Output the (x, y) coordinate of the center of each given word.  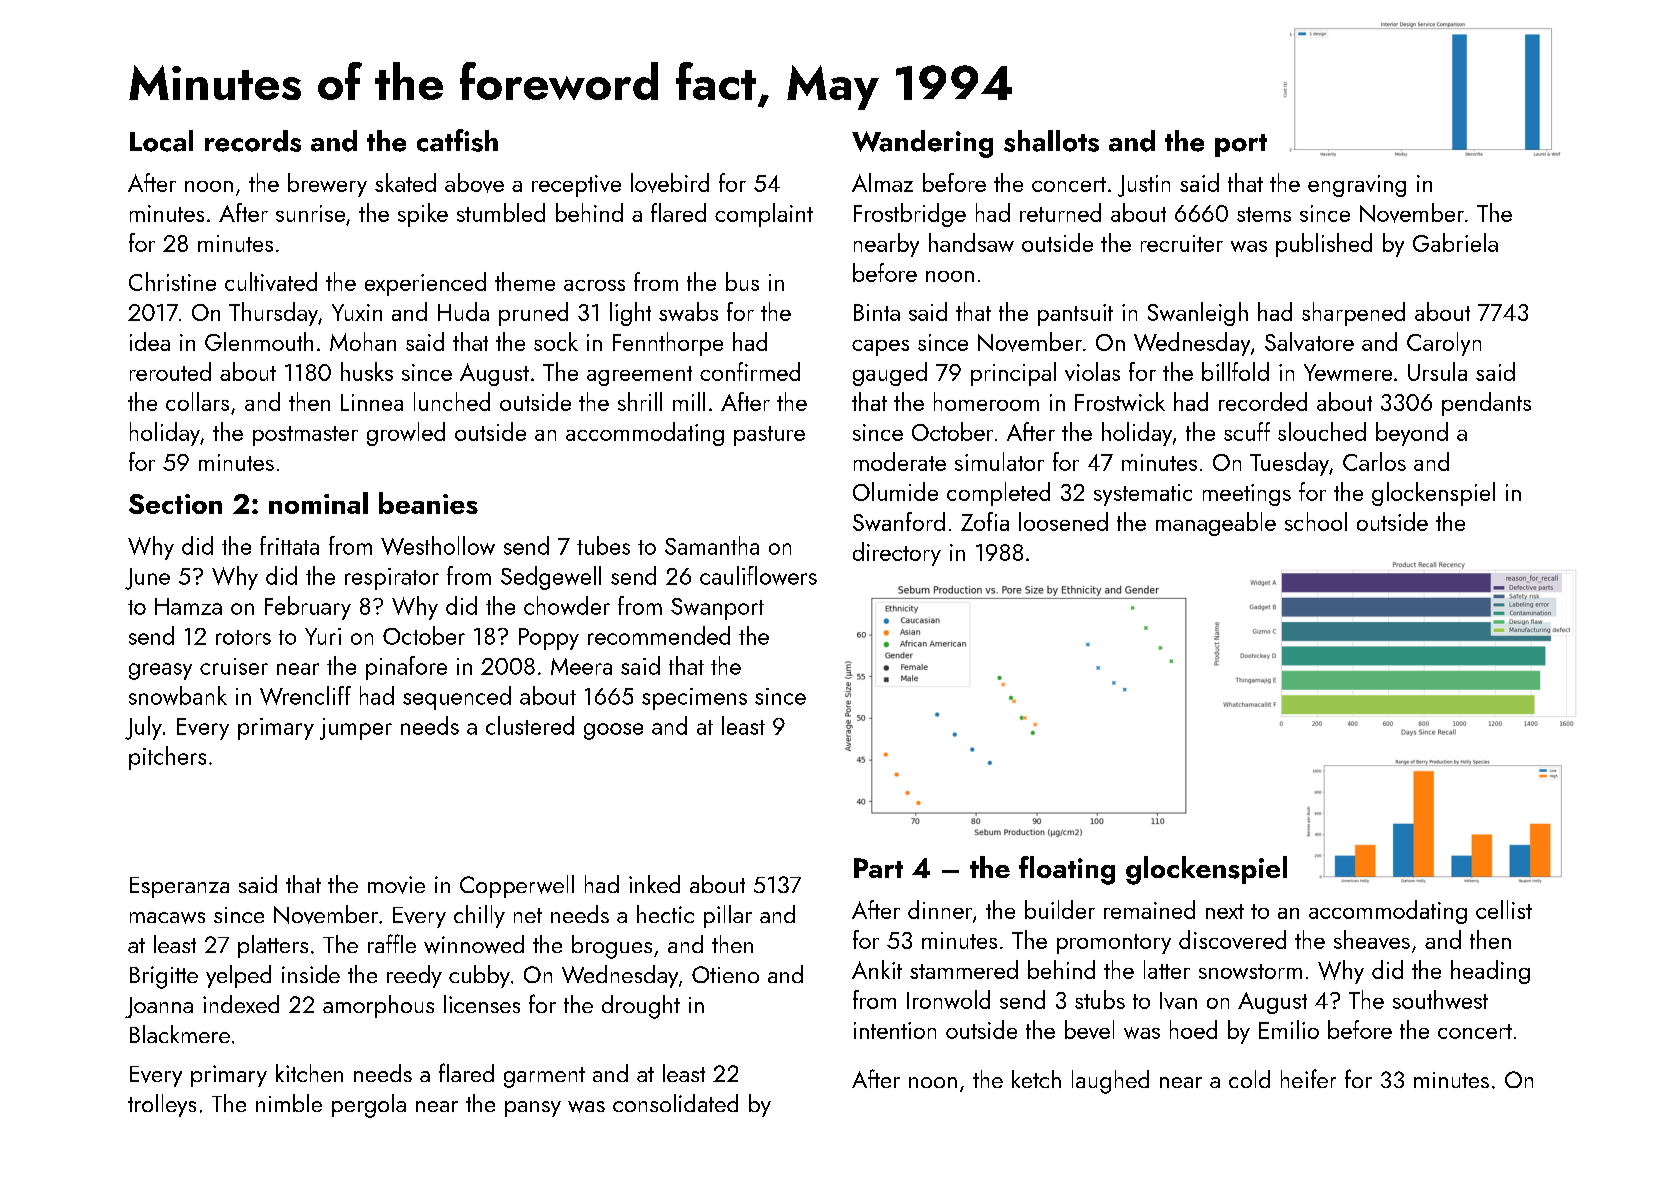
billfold (1235, 371)
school (1316, 521)
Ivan (1178, 1000)
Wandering (922, 144)
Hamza (188, 606)
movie (396, 885)
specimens (694, 699)
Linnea (372, 402)
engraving (1357, 186)
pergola (369, 1106)
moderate (900, 461)
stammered (964, 969)
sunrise (310, 213)
